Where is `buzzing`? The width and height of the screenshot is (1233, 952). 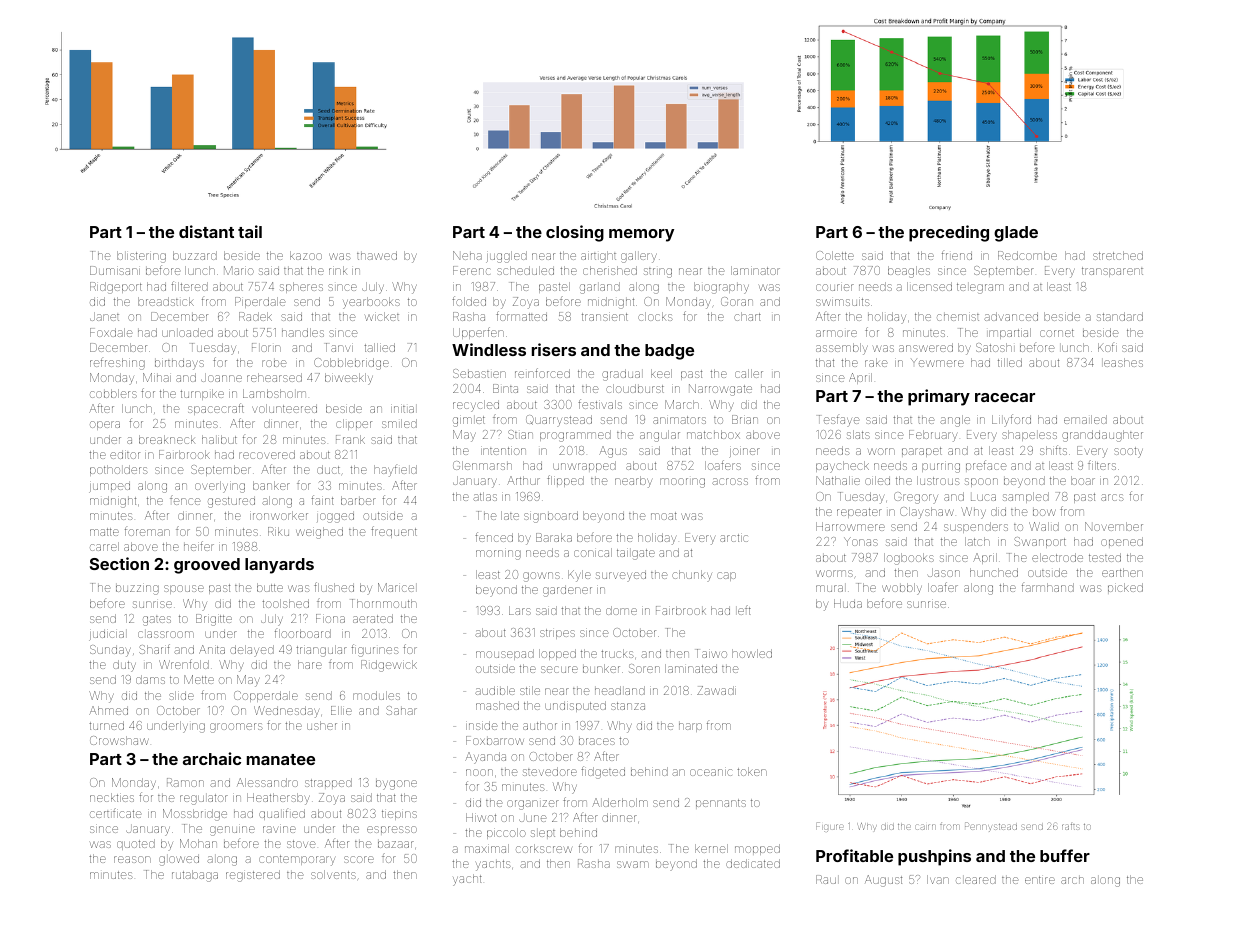
buzzing is located at coordinates (137, 590).
